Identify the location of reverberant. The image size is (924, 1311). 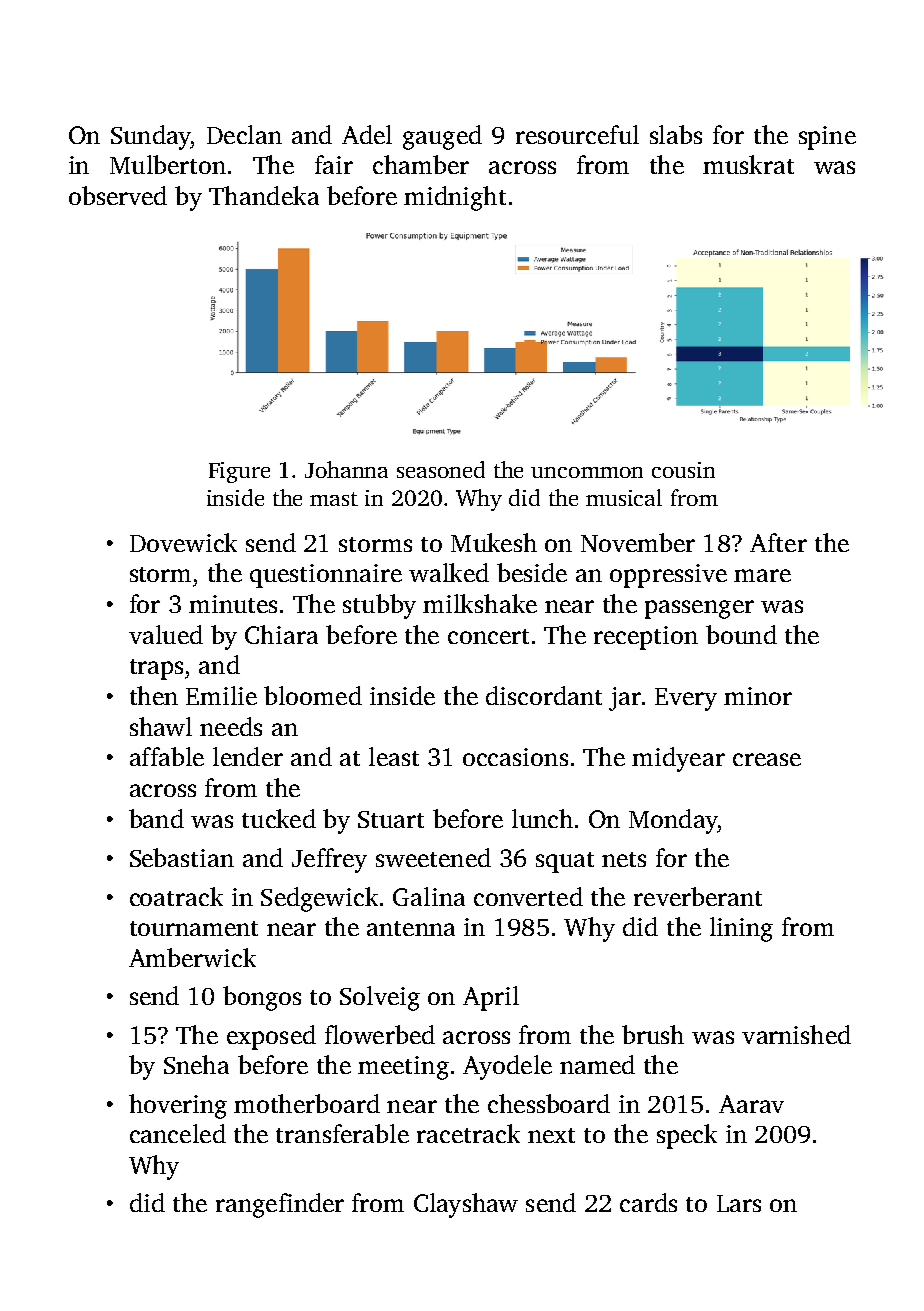
(698, 896).
